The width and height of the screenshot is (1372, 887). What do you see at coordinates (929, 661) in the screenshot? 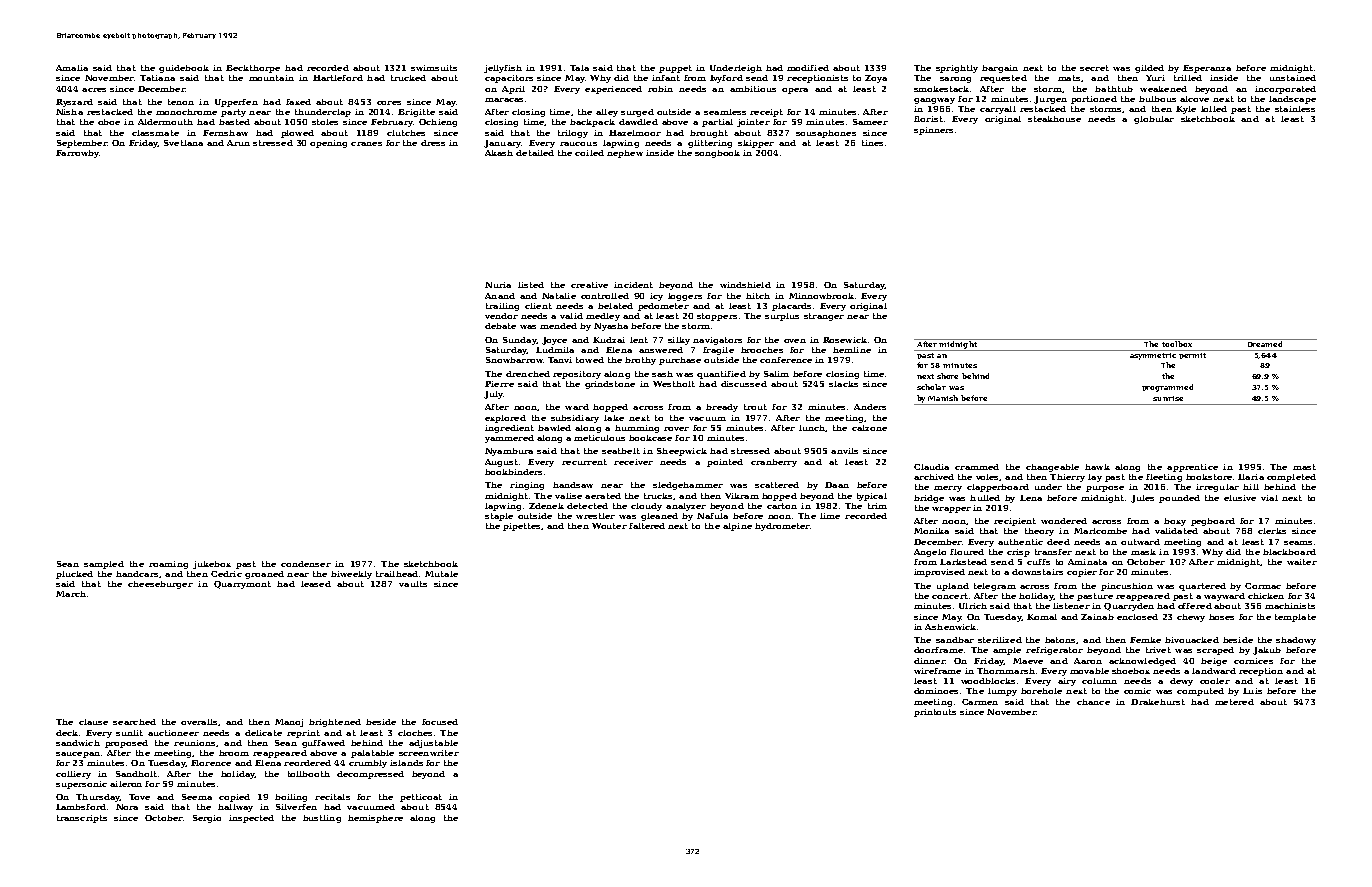
I see `dinner` at bounding box center [929, 661].
